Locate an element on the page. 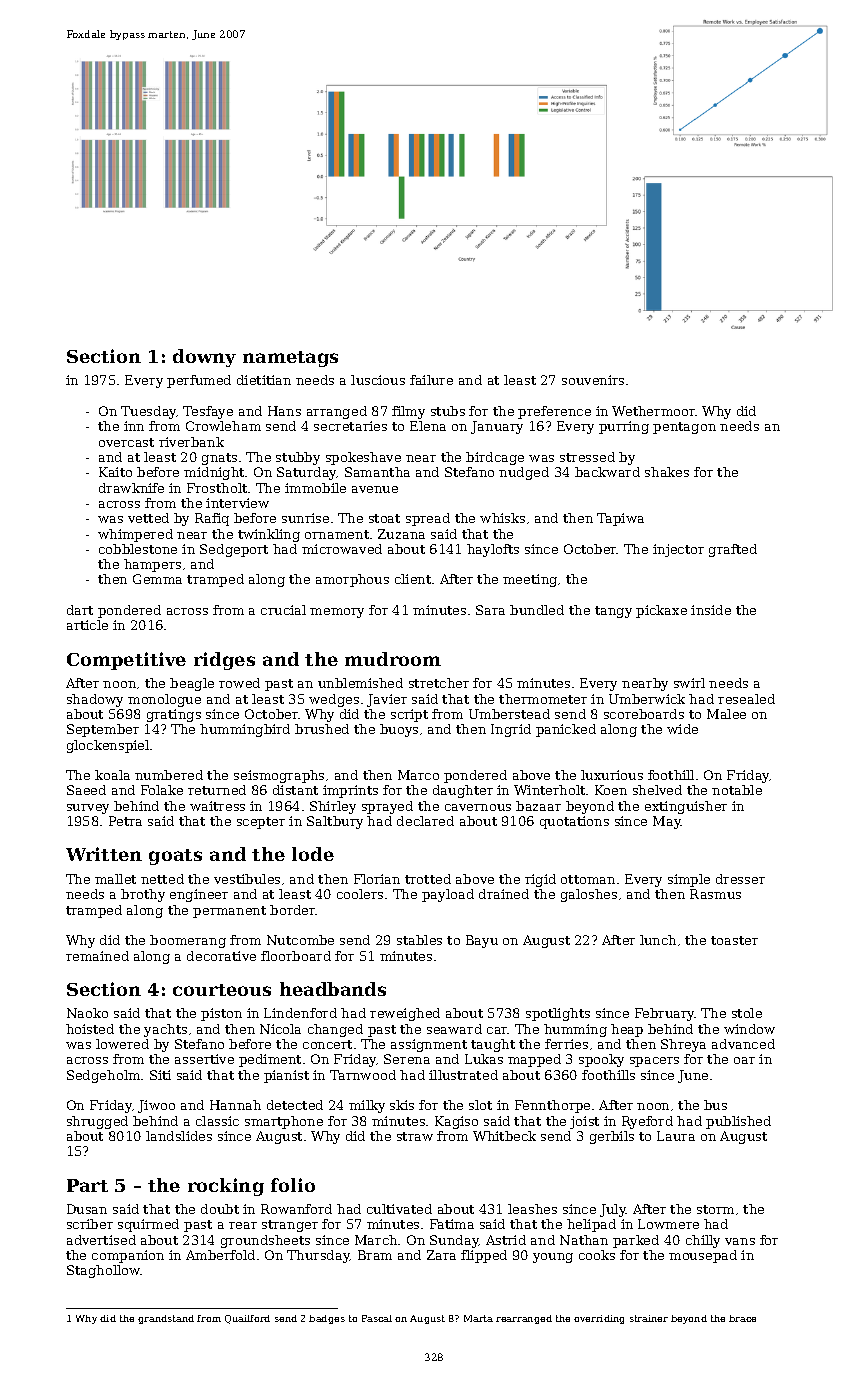 The height and width of the document is (1400, 849). glockenspiel is located at coordinates (108, 746).
